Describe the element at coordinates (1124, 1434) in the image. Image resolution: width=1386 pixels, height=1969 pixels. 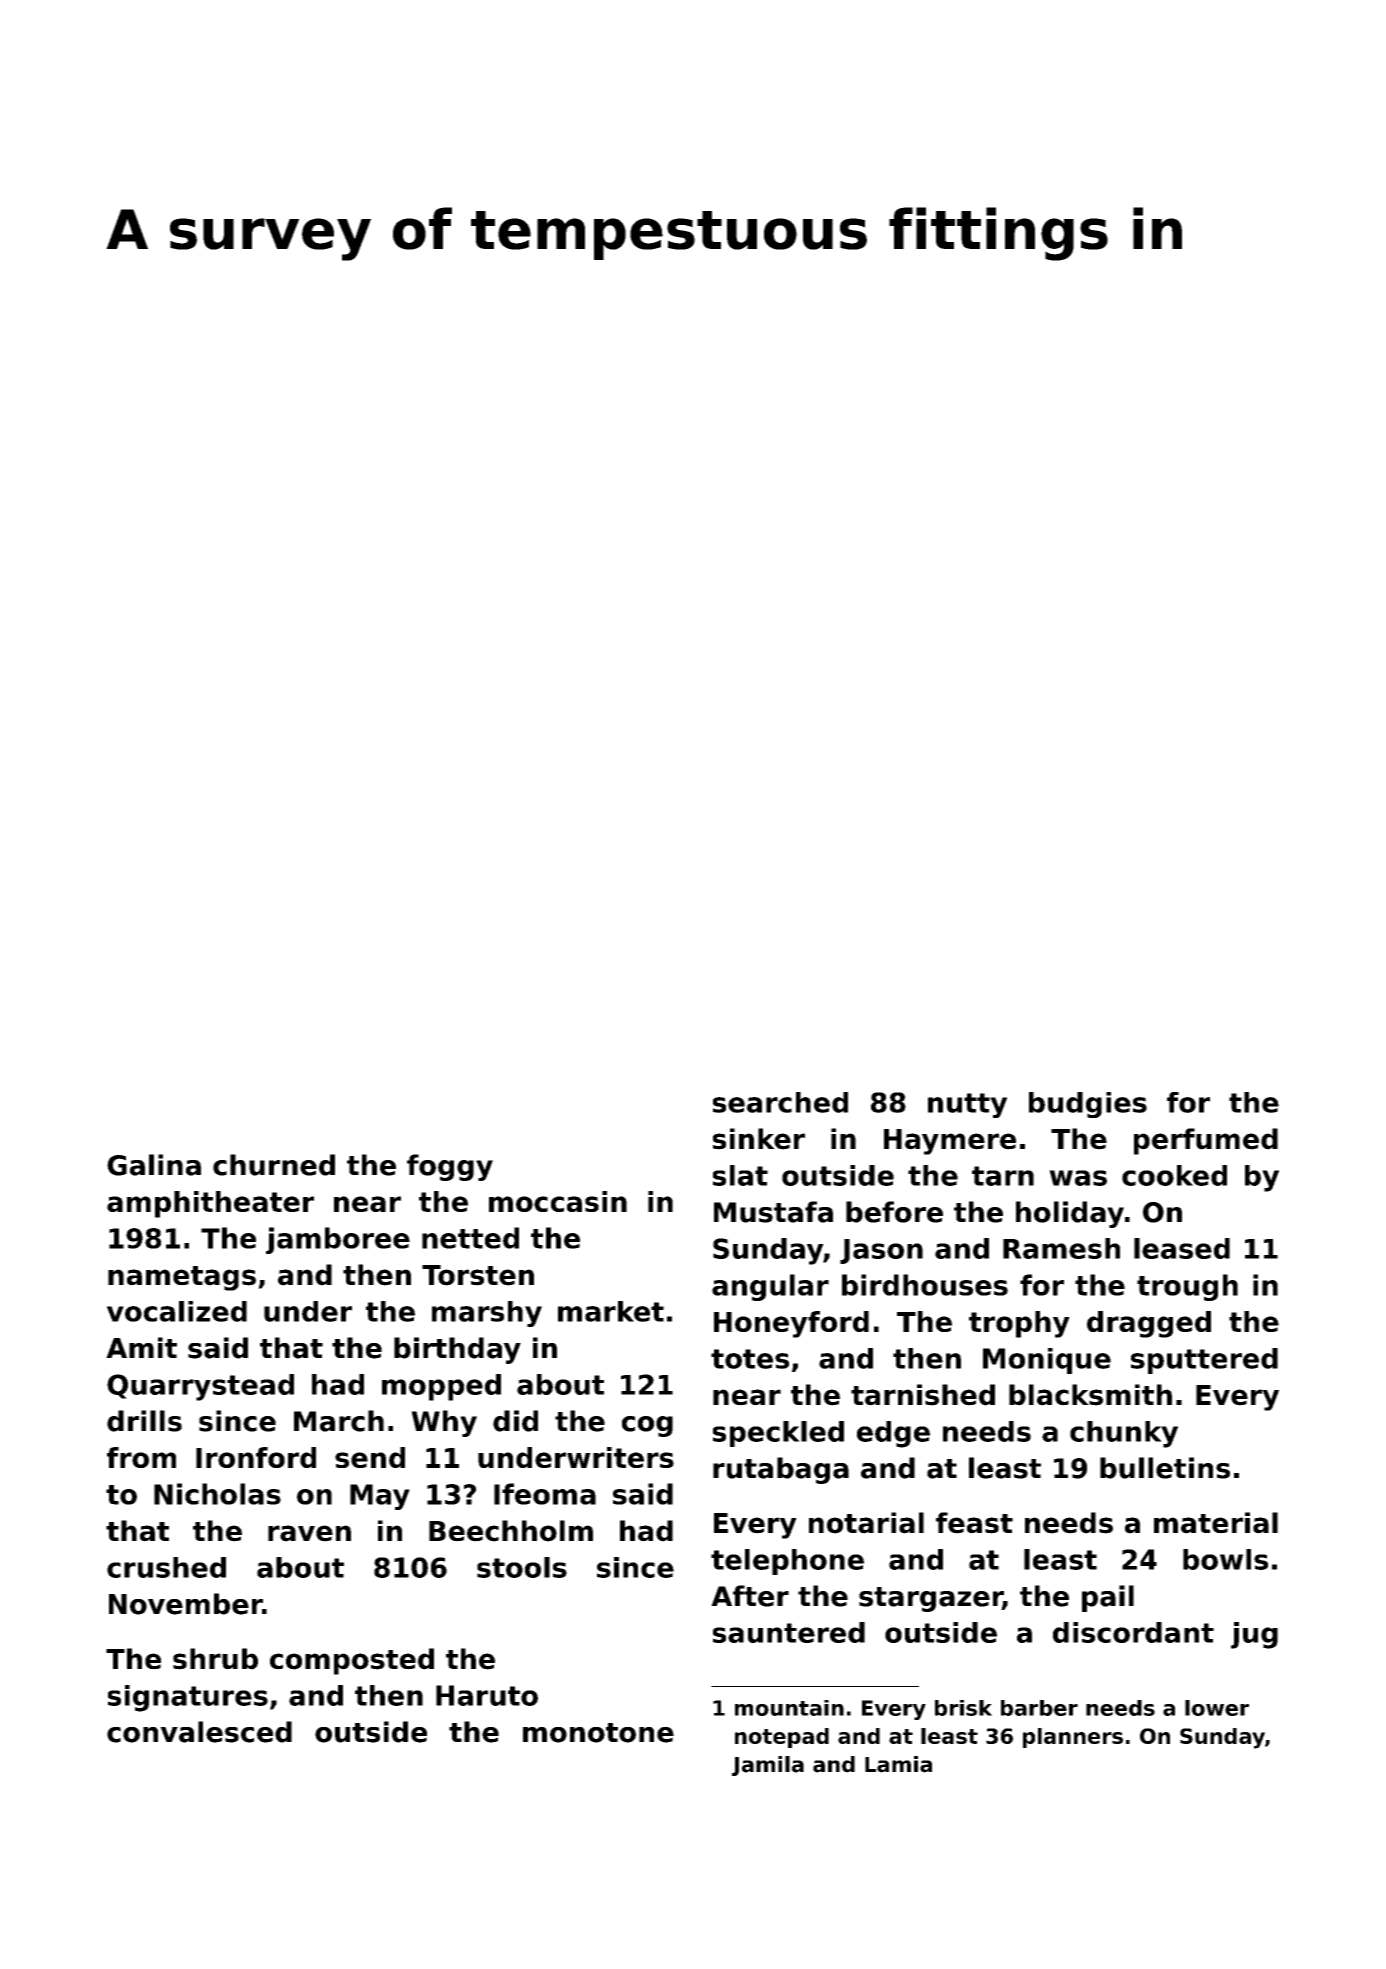
I see `chunky` at that location.
